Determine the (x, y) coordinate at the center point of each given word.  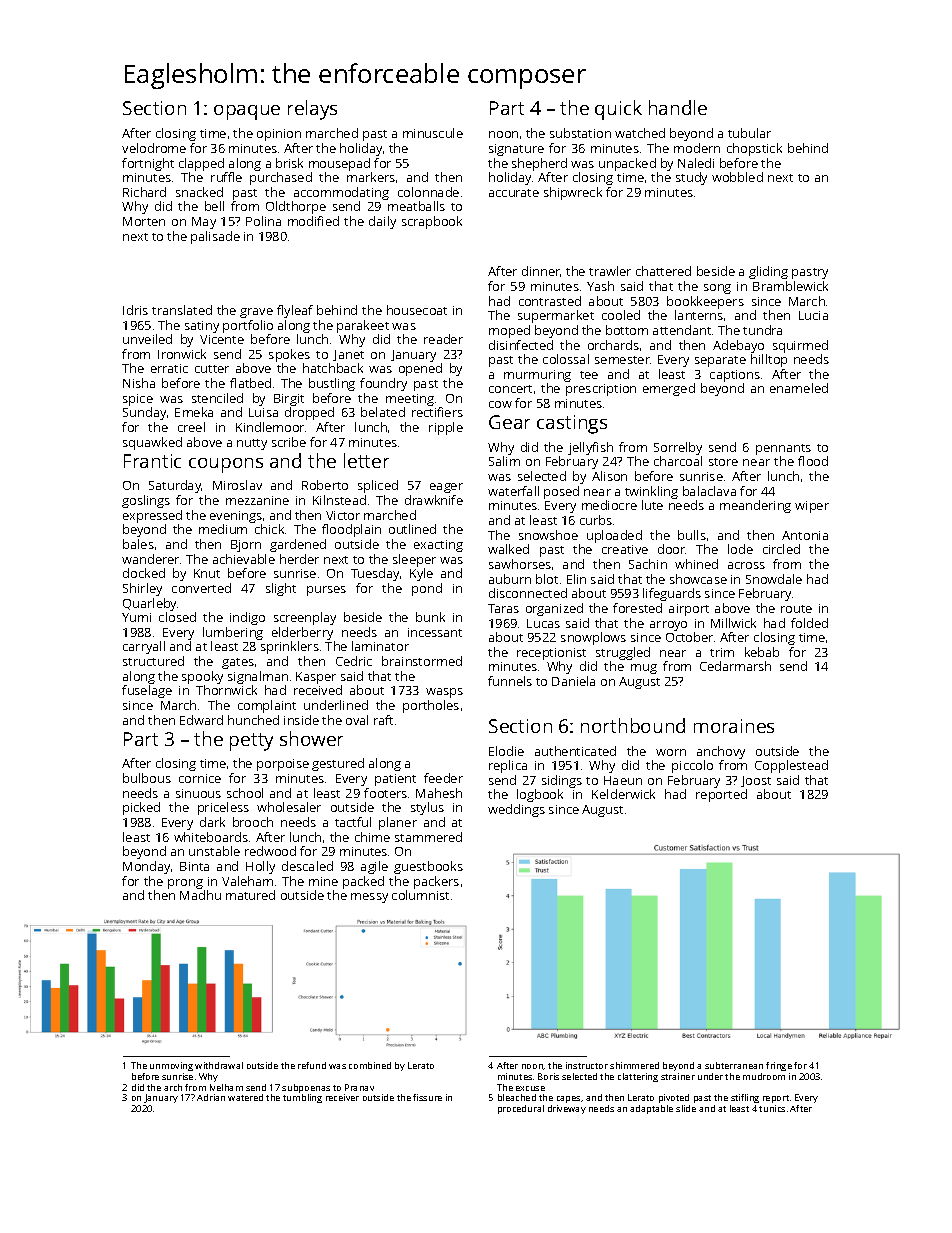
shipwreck (573, 193)
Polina (263, 221)
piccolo (692, 766)
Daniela (573, 681)
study (691, 178)
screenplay (305, 618)
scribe (289, 442)
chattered (663, 271)
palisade (215, 237)
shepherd (539, 164)
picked (141, 808)
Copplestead (791, 766)
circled (781, 549)
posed (561, 492)
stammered (428, 837)
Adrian (211, 1097)
